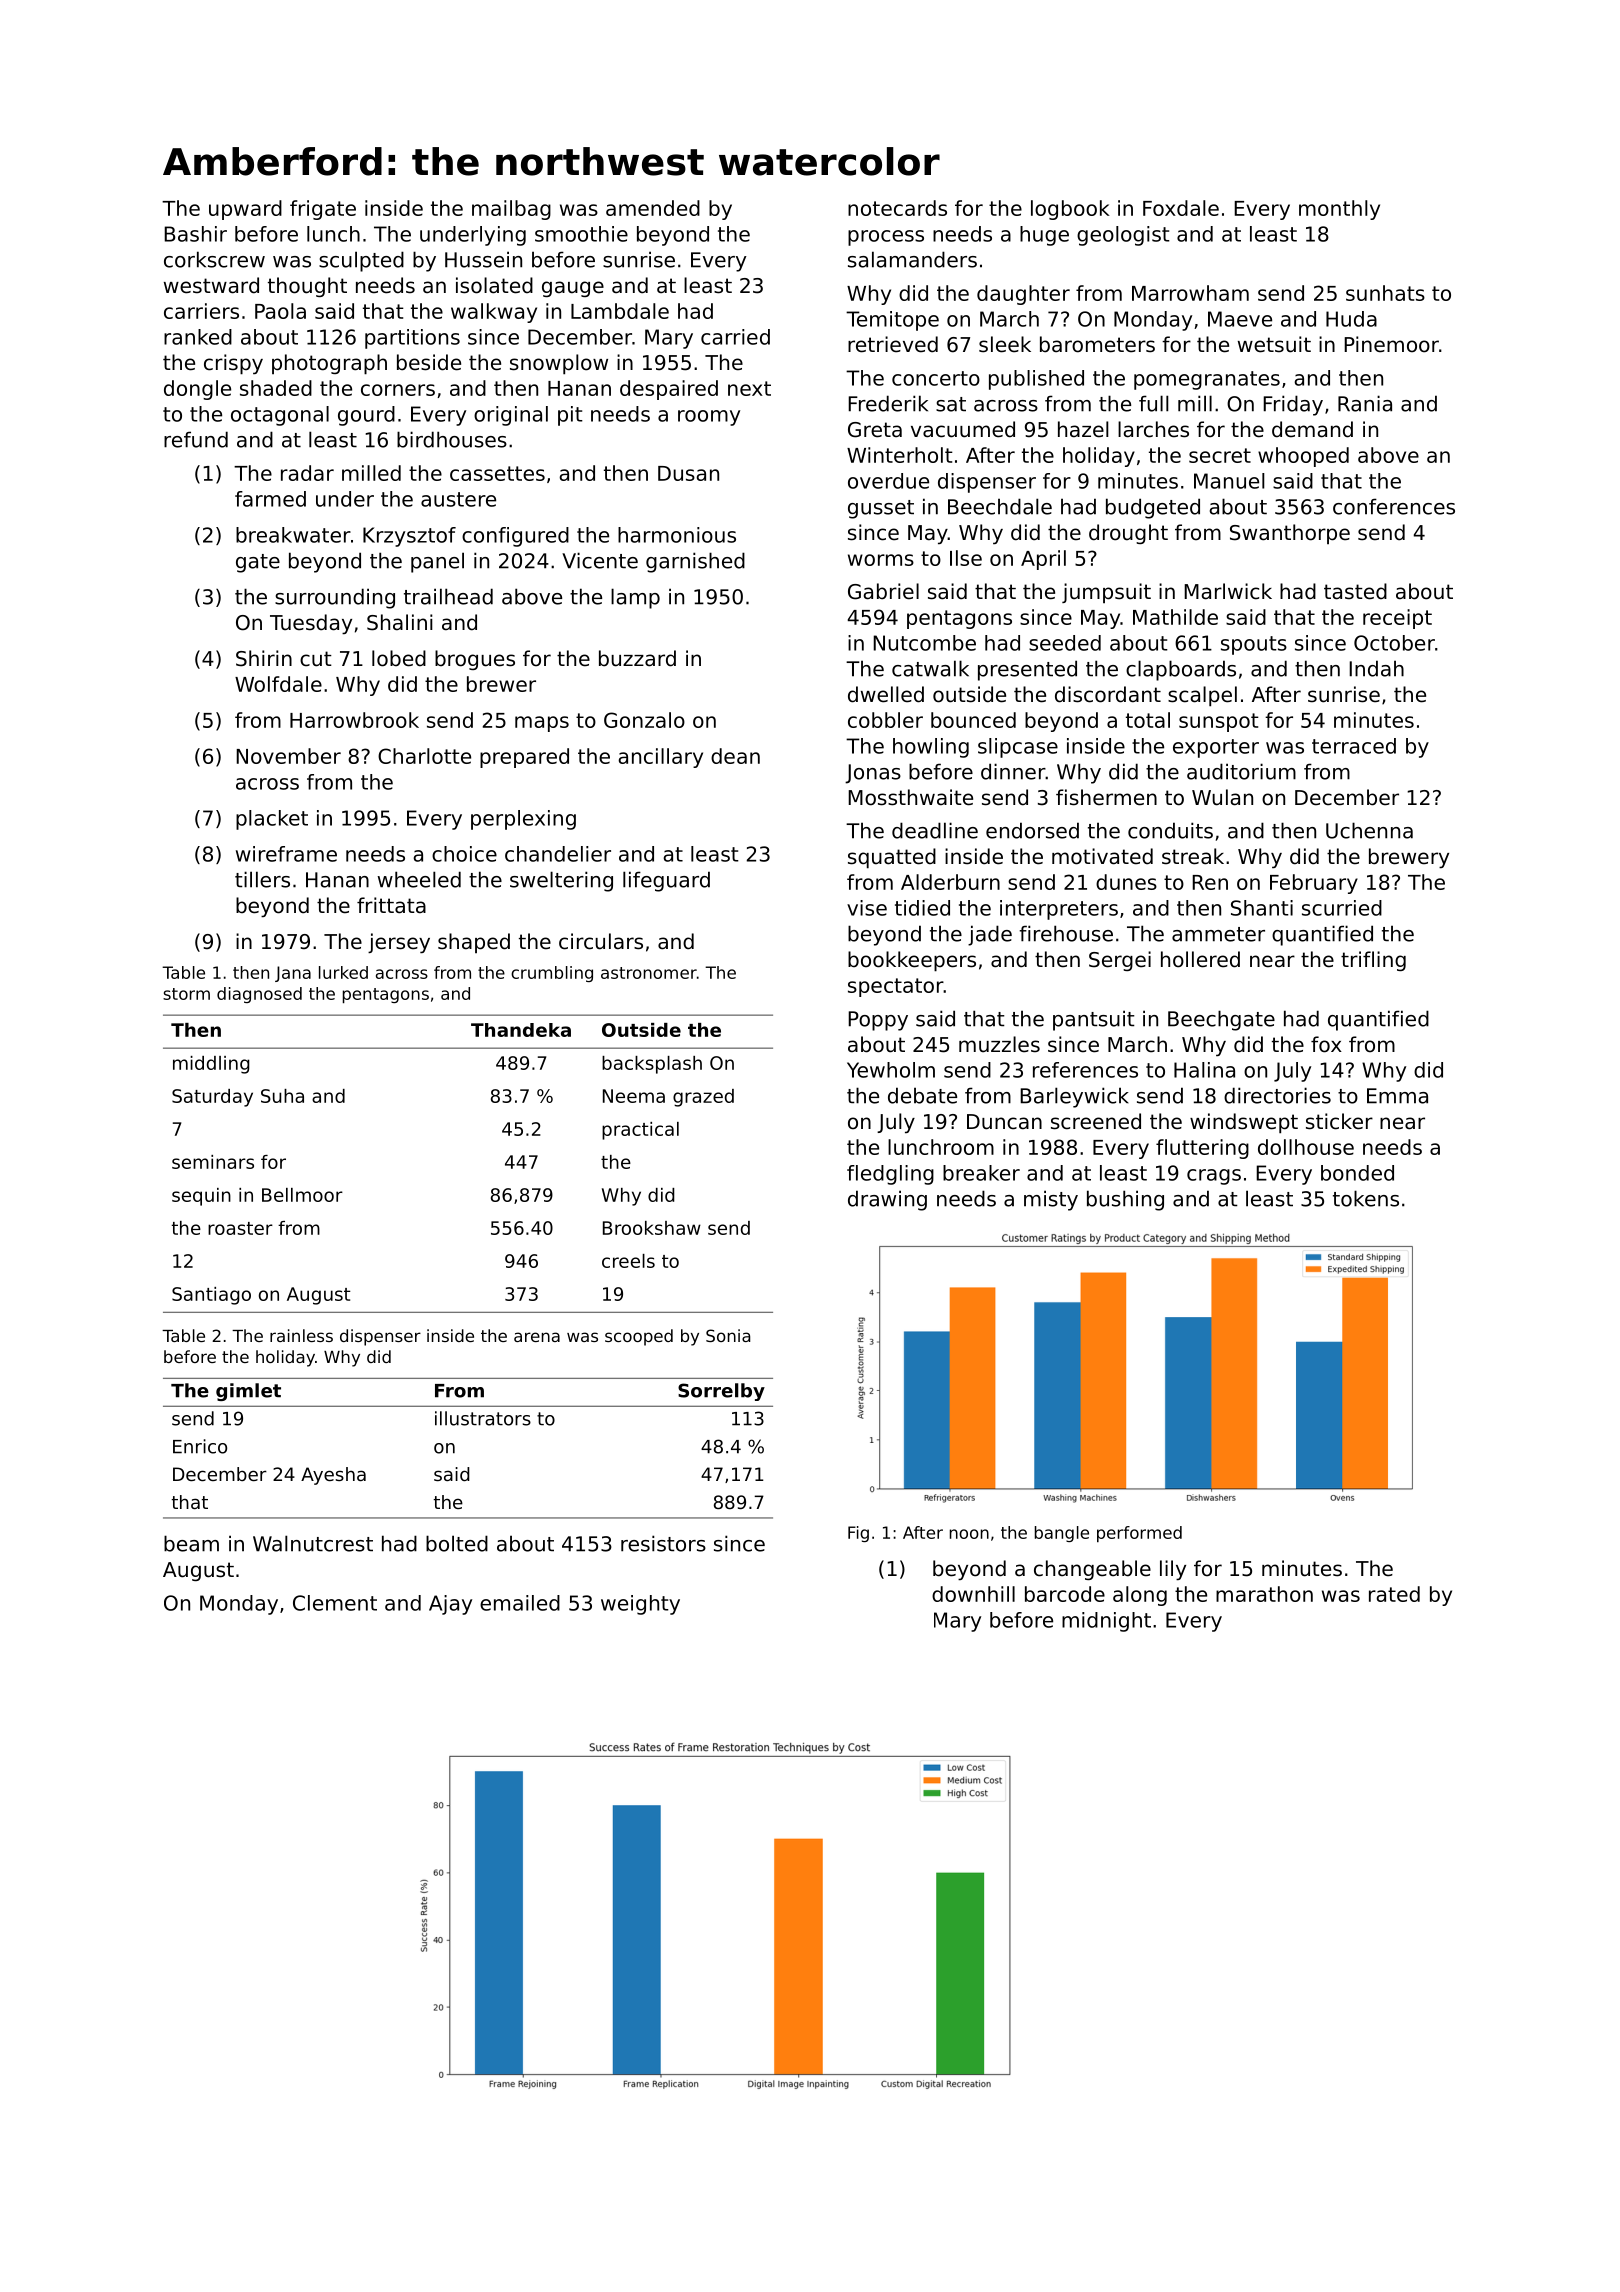 This screenshot has height=2292, width=1620. Describe the element at coordinates (1059, 910) in the screenshot. I see `interpreters` at that location.
